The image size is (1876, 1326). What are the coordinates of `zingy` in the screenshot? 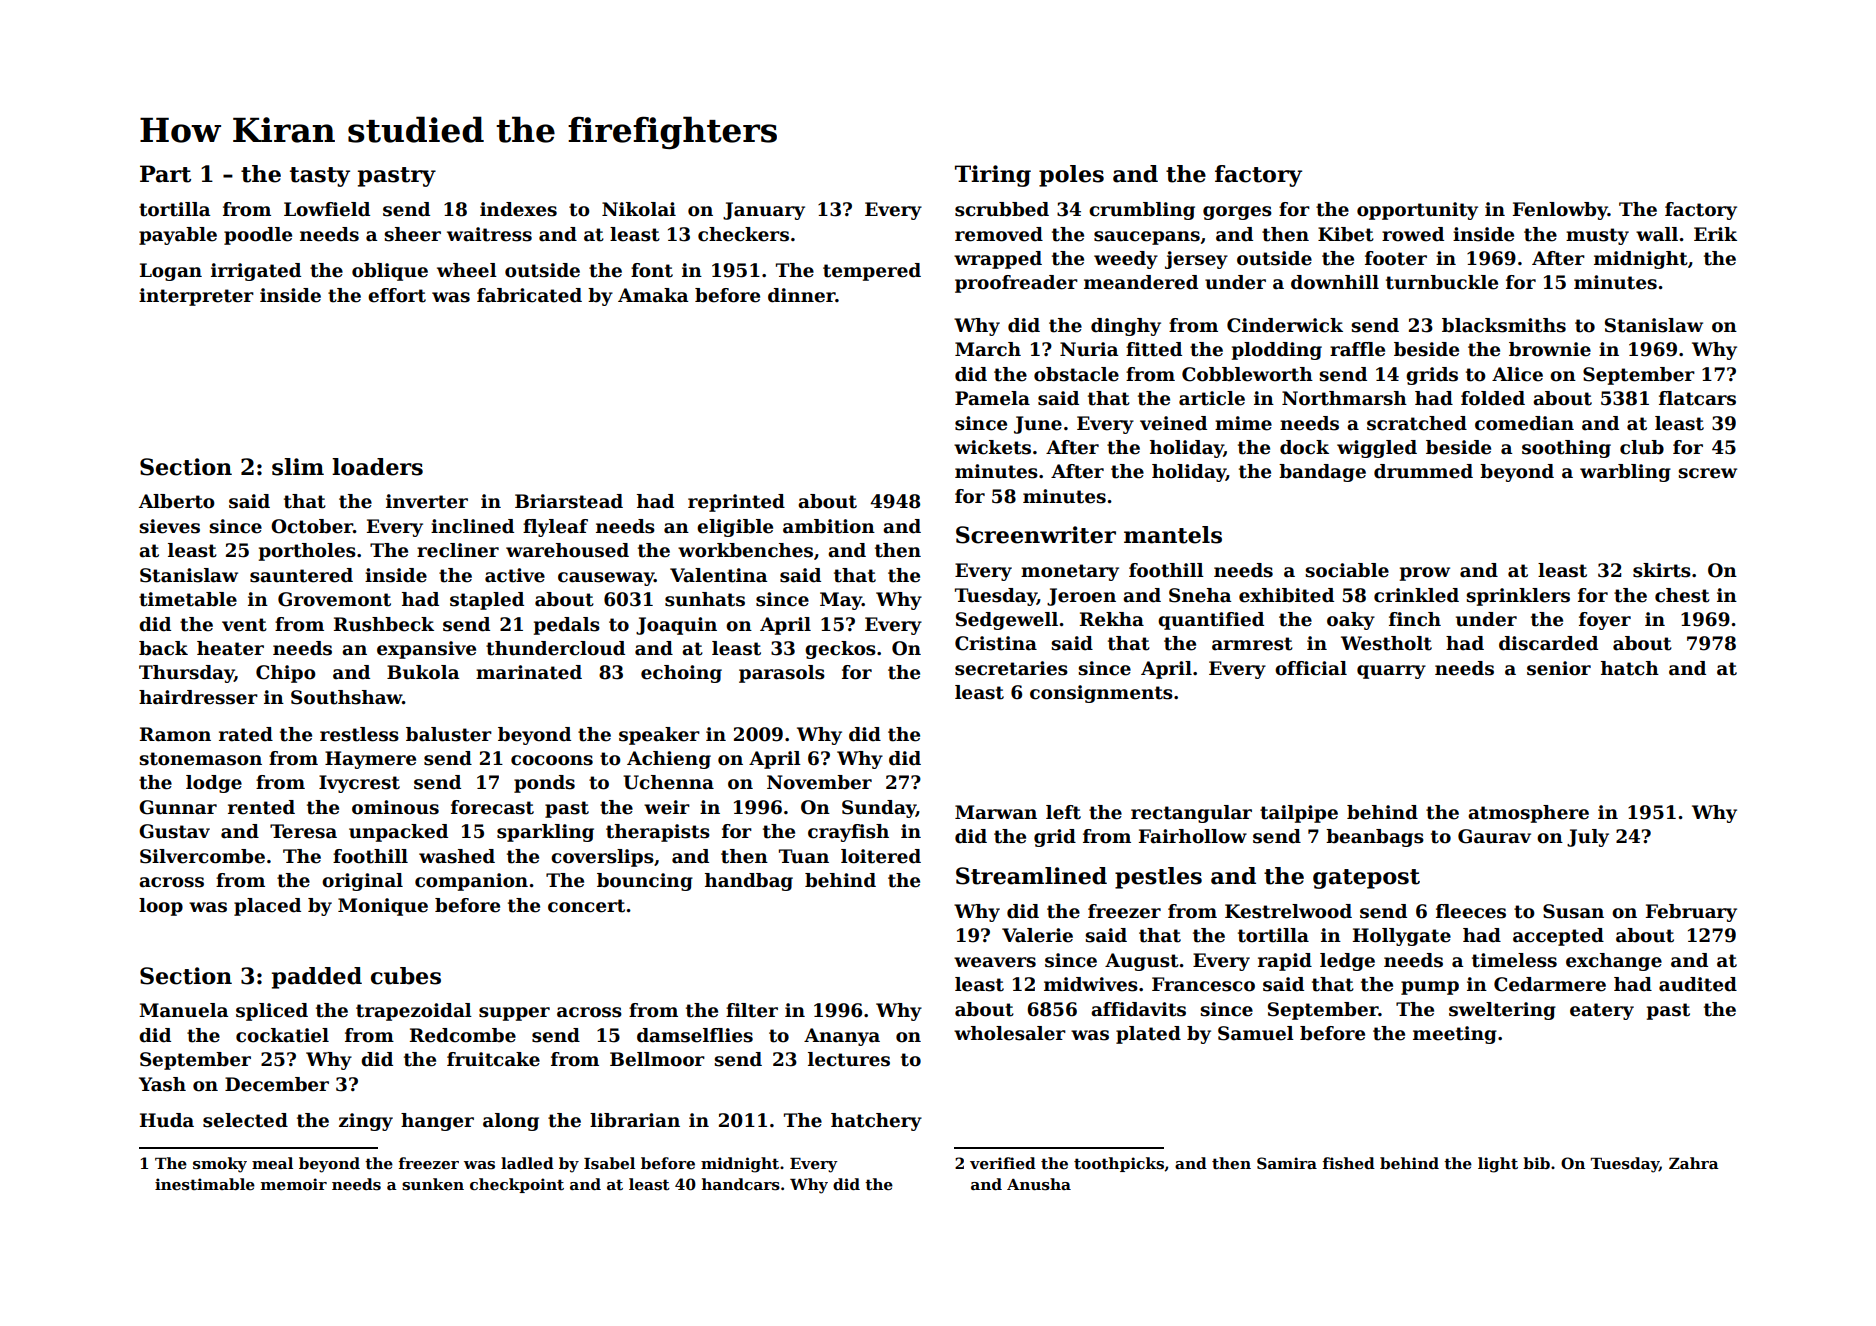 It's located at (366, 1122).
